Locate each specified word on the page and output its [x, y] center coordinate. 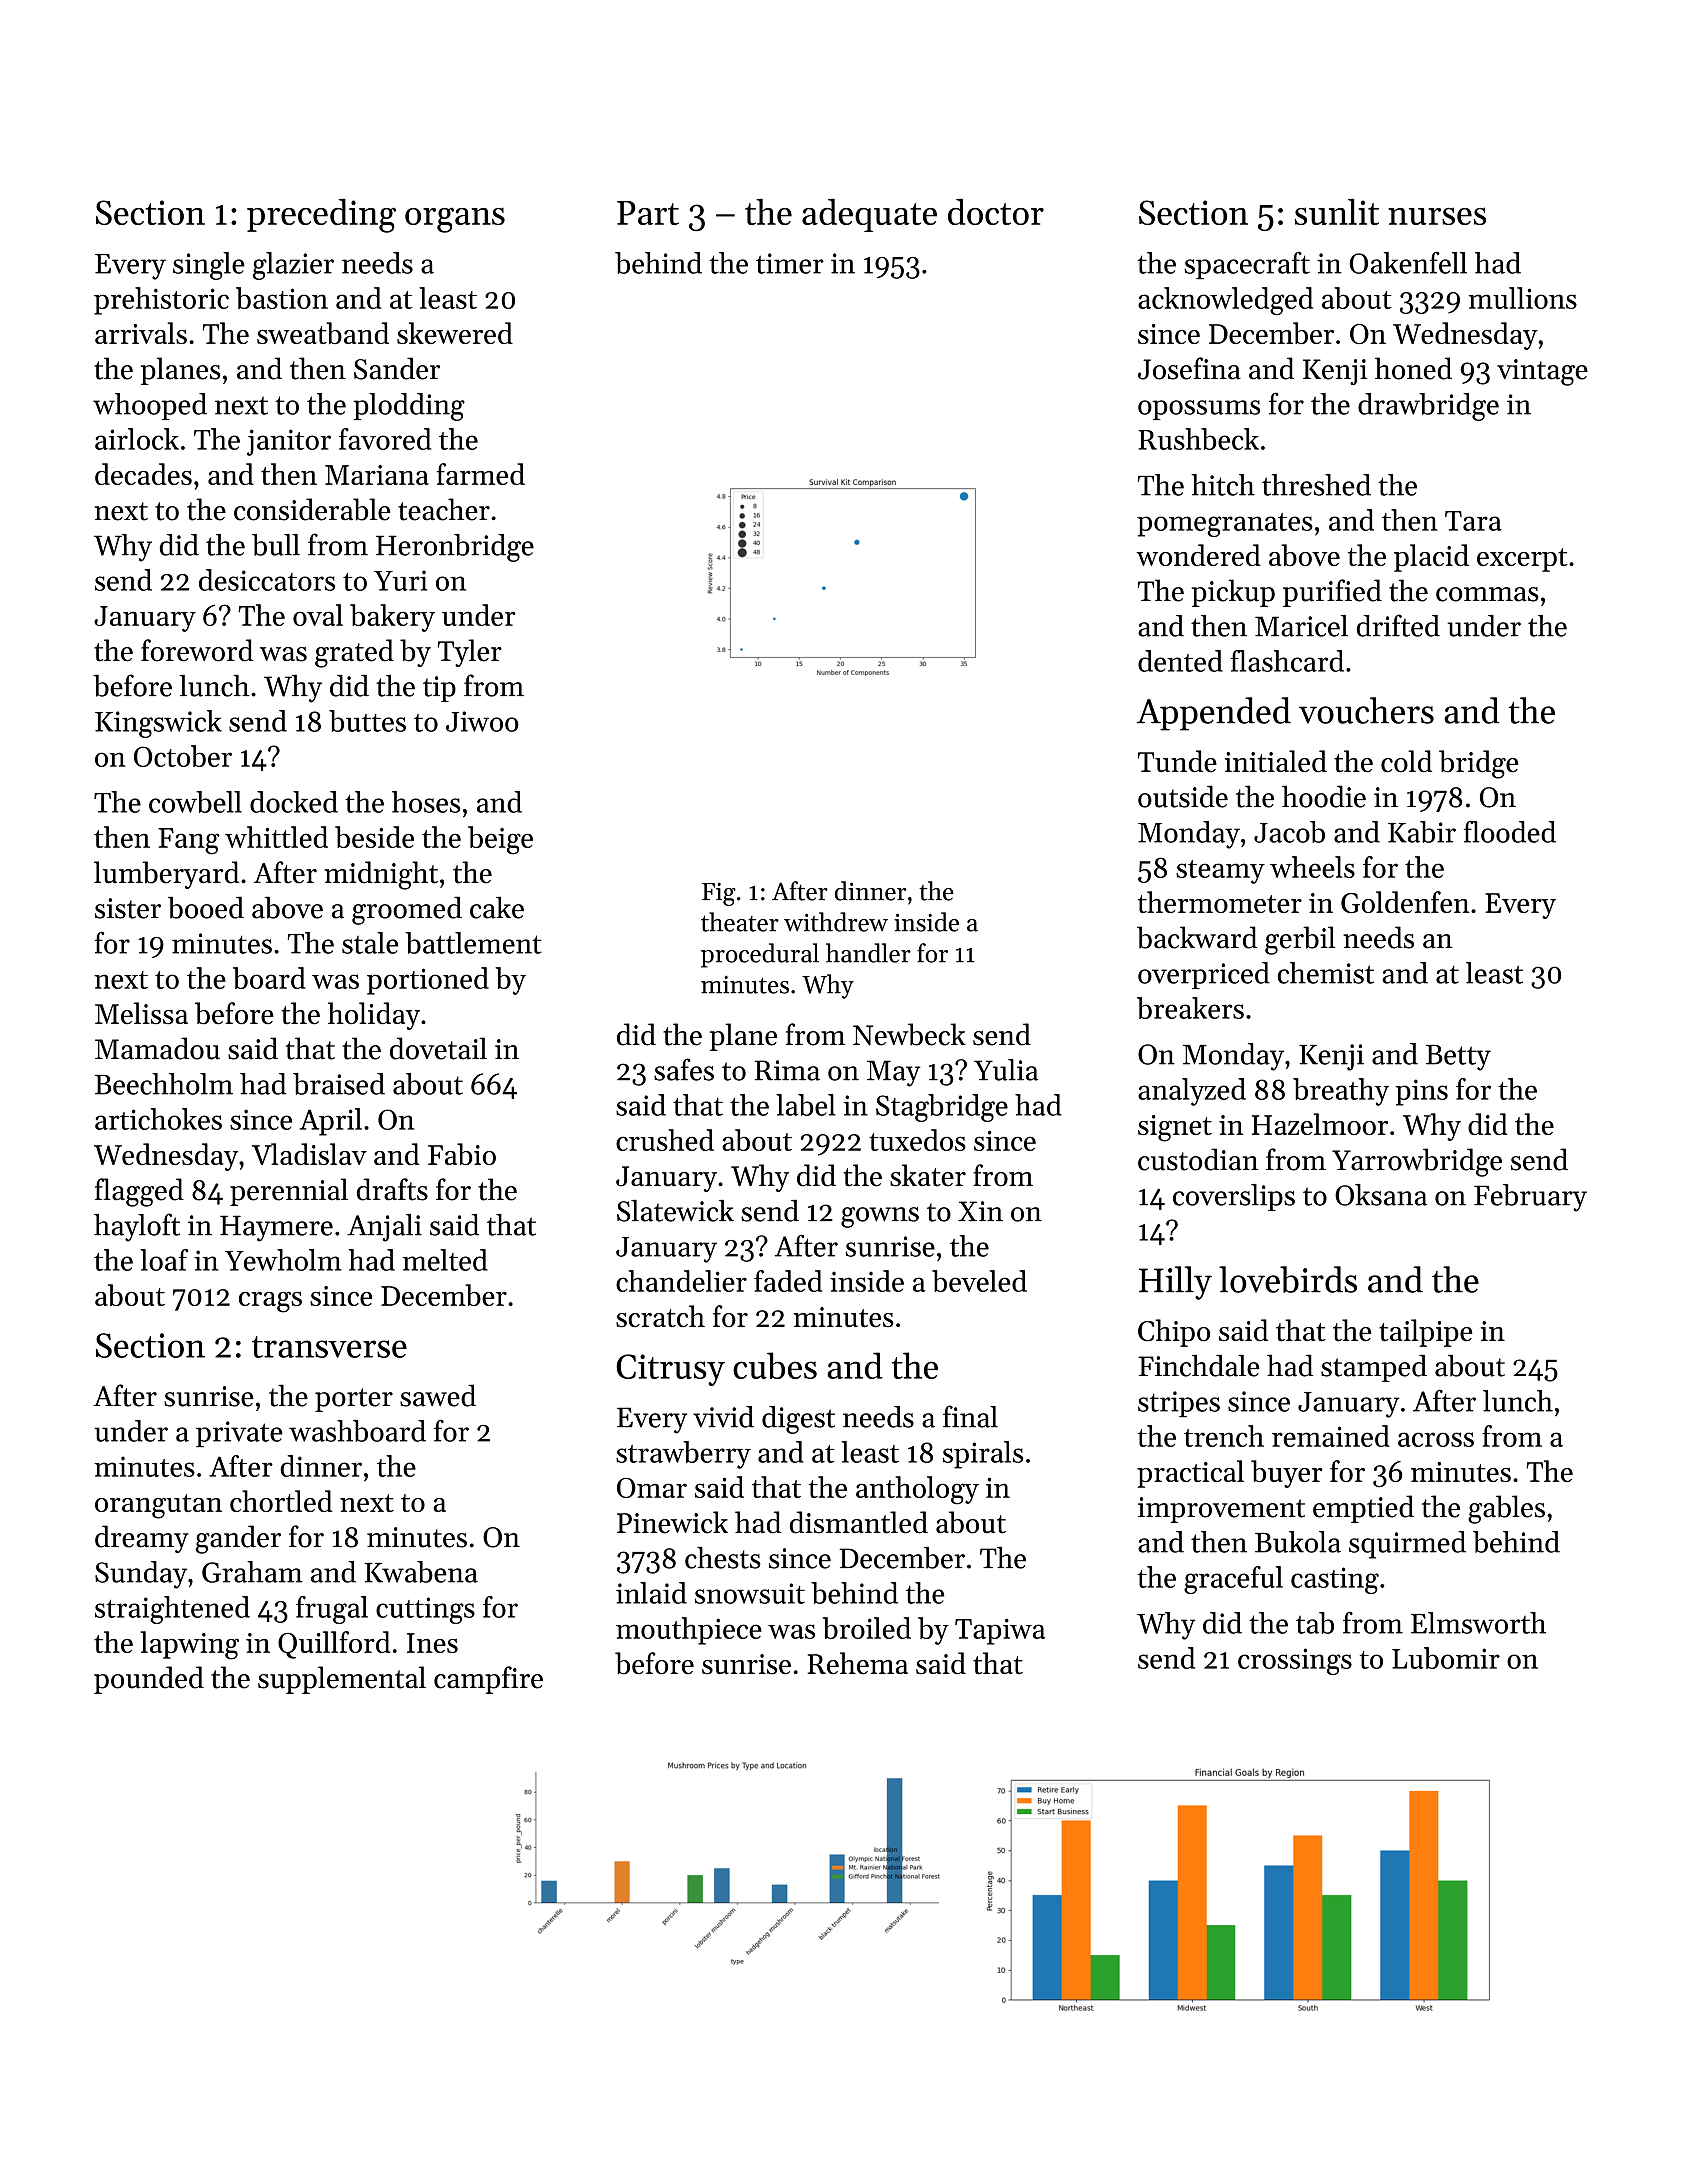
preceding [321, 216]
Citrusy [670, 1370]
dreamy [142, 1539]
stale [370, 943]
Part [648, 213]
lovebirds [1288, 1279]
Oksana [1381, 1195]
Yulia [1006, 1070]
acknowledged [1225, 301]
